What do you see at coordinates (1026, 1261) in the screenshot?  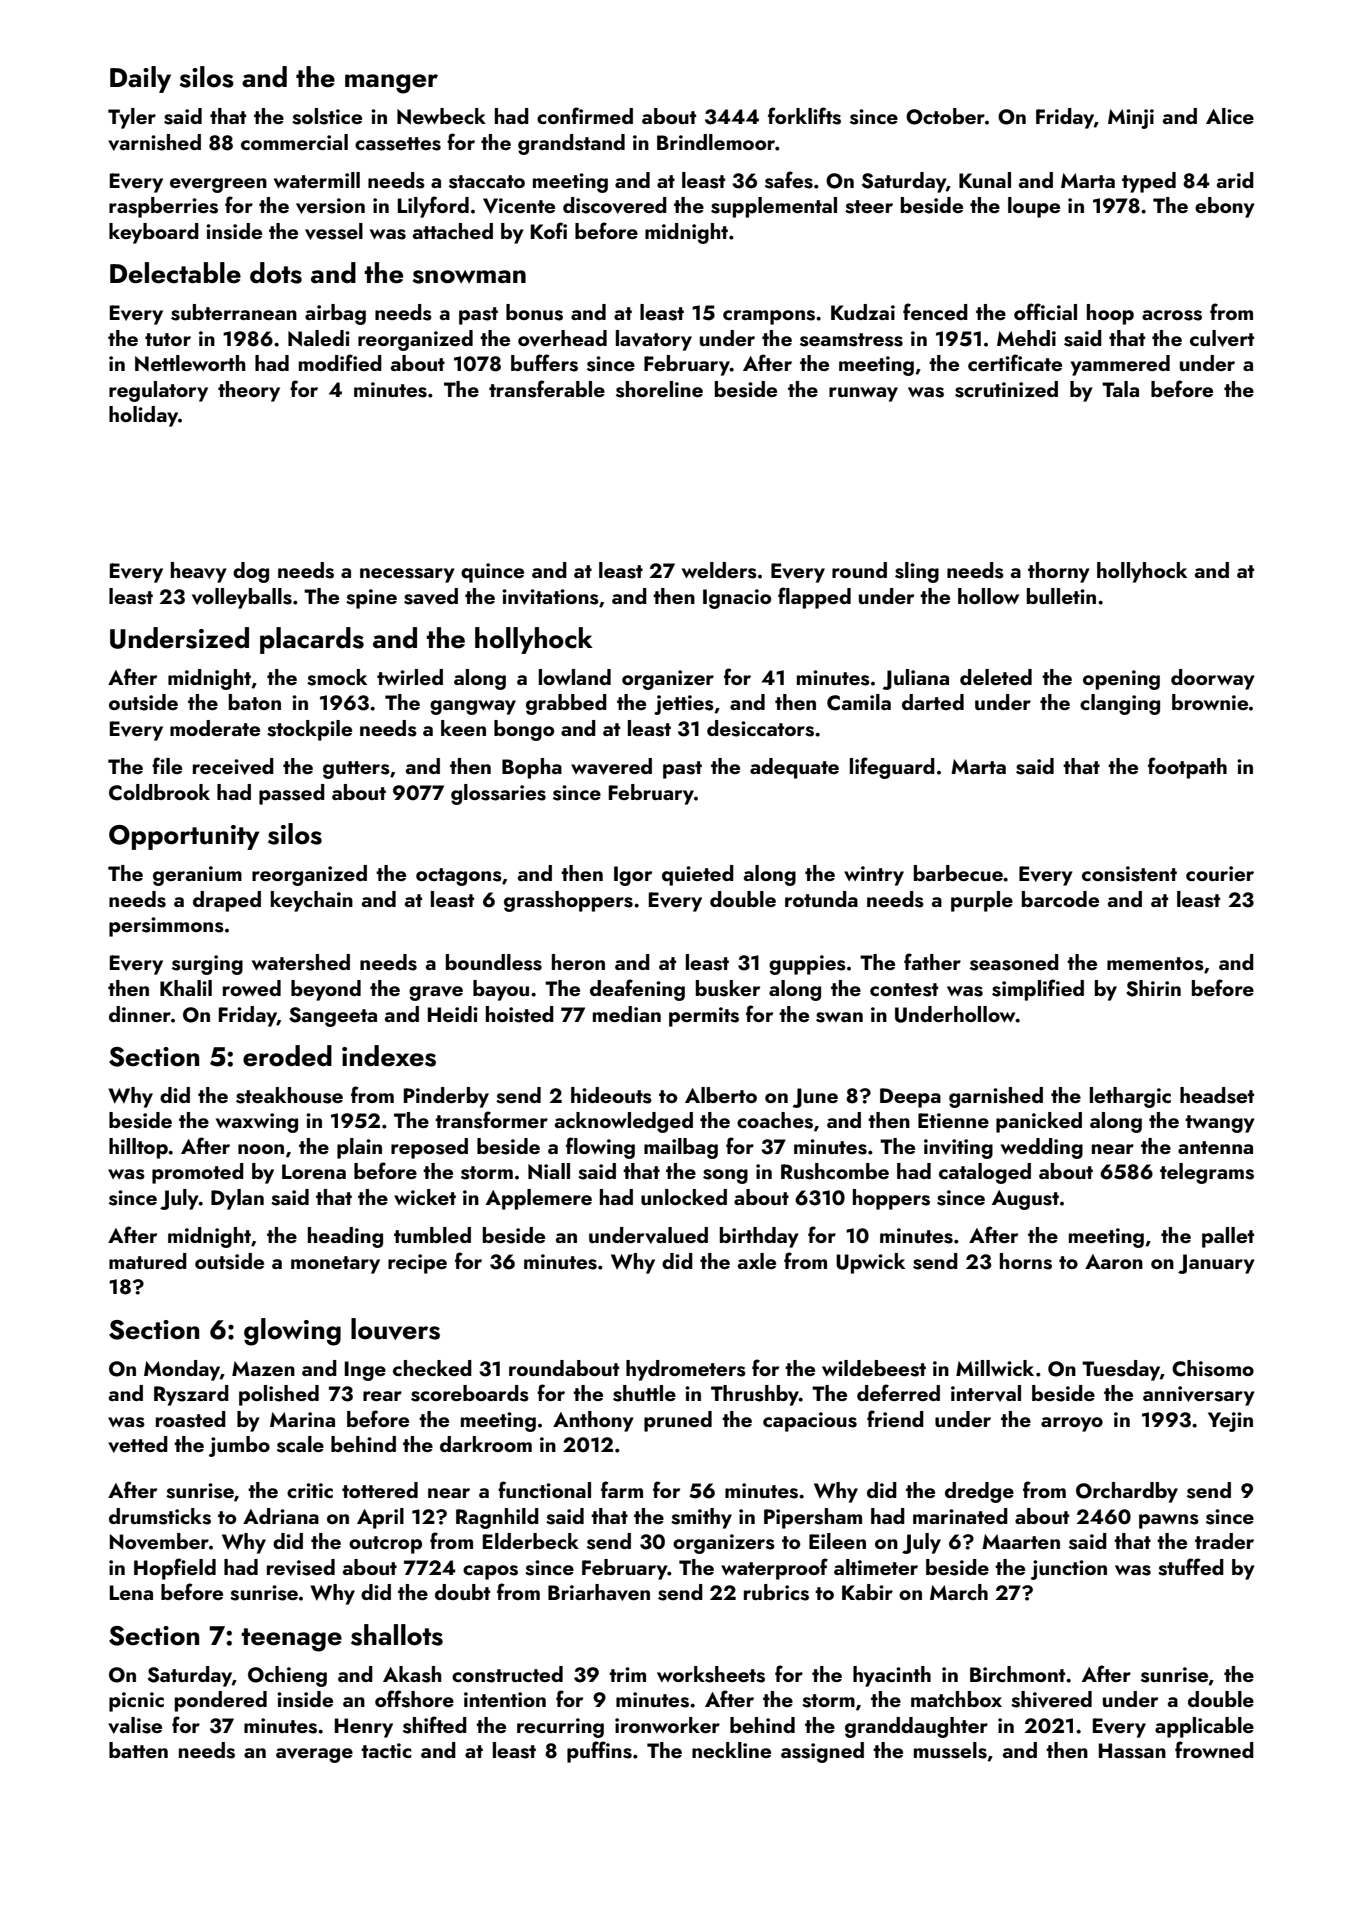 I see `horns` at bounding box center [1026, 1261].
